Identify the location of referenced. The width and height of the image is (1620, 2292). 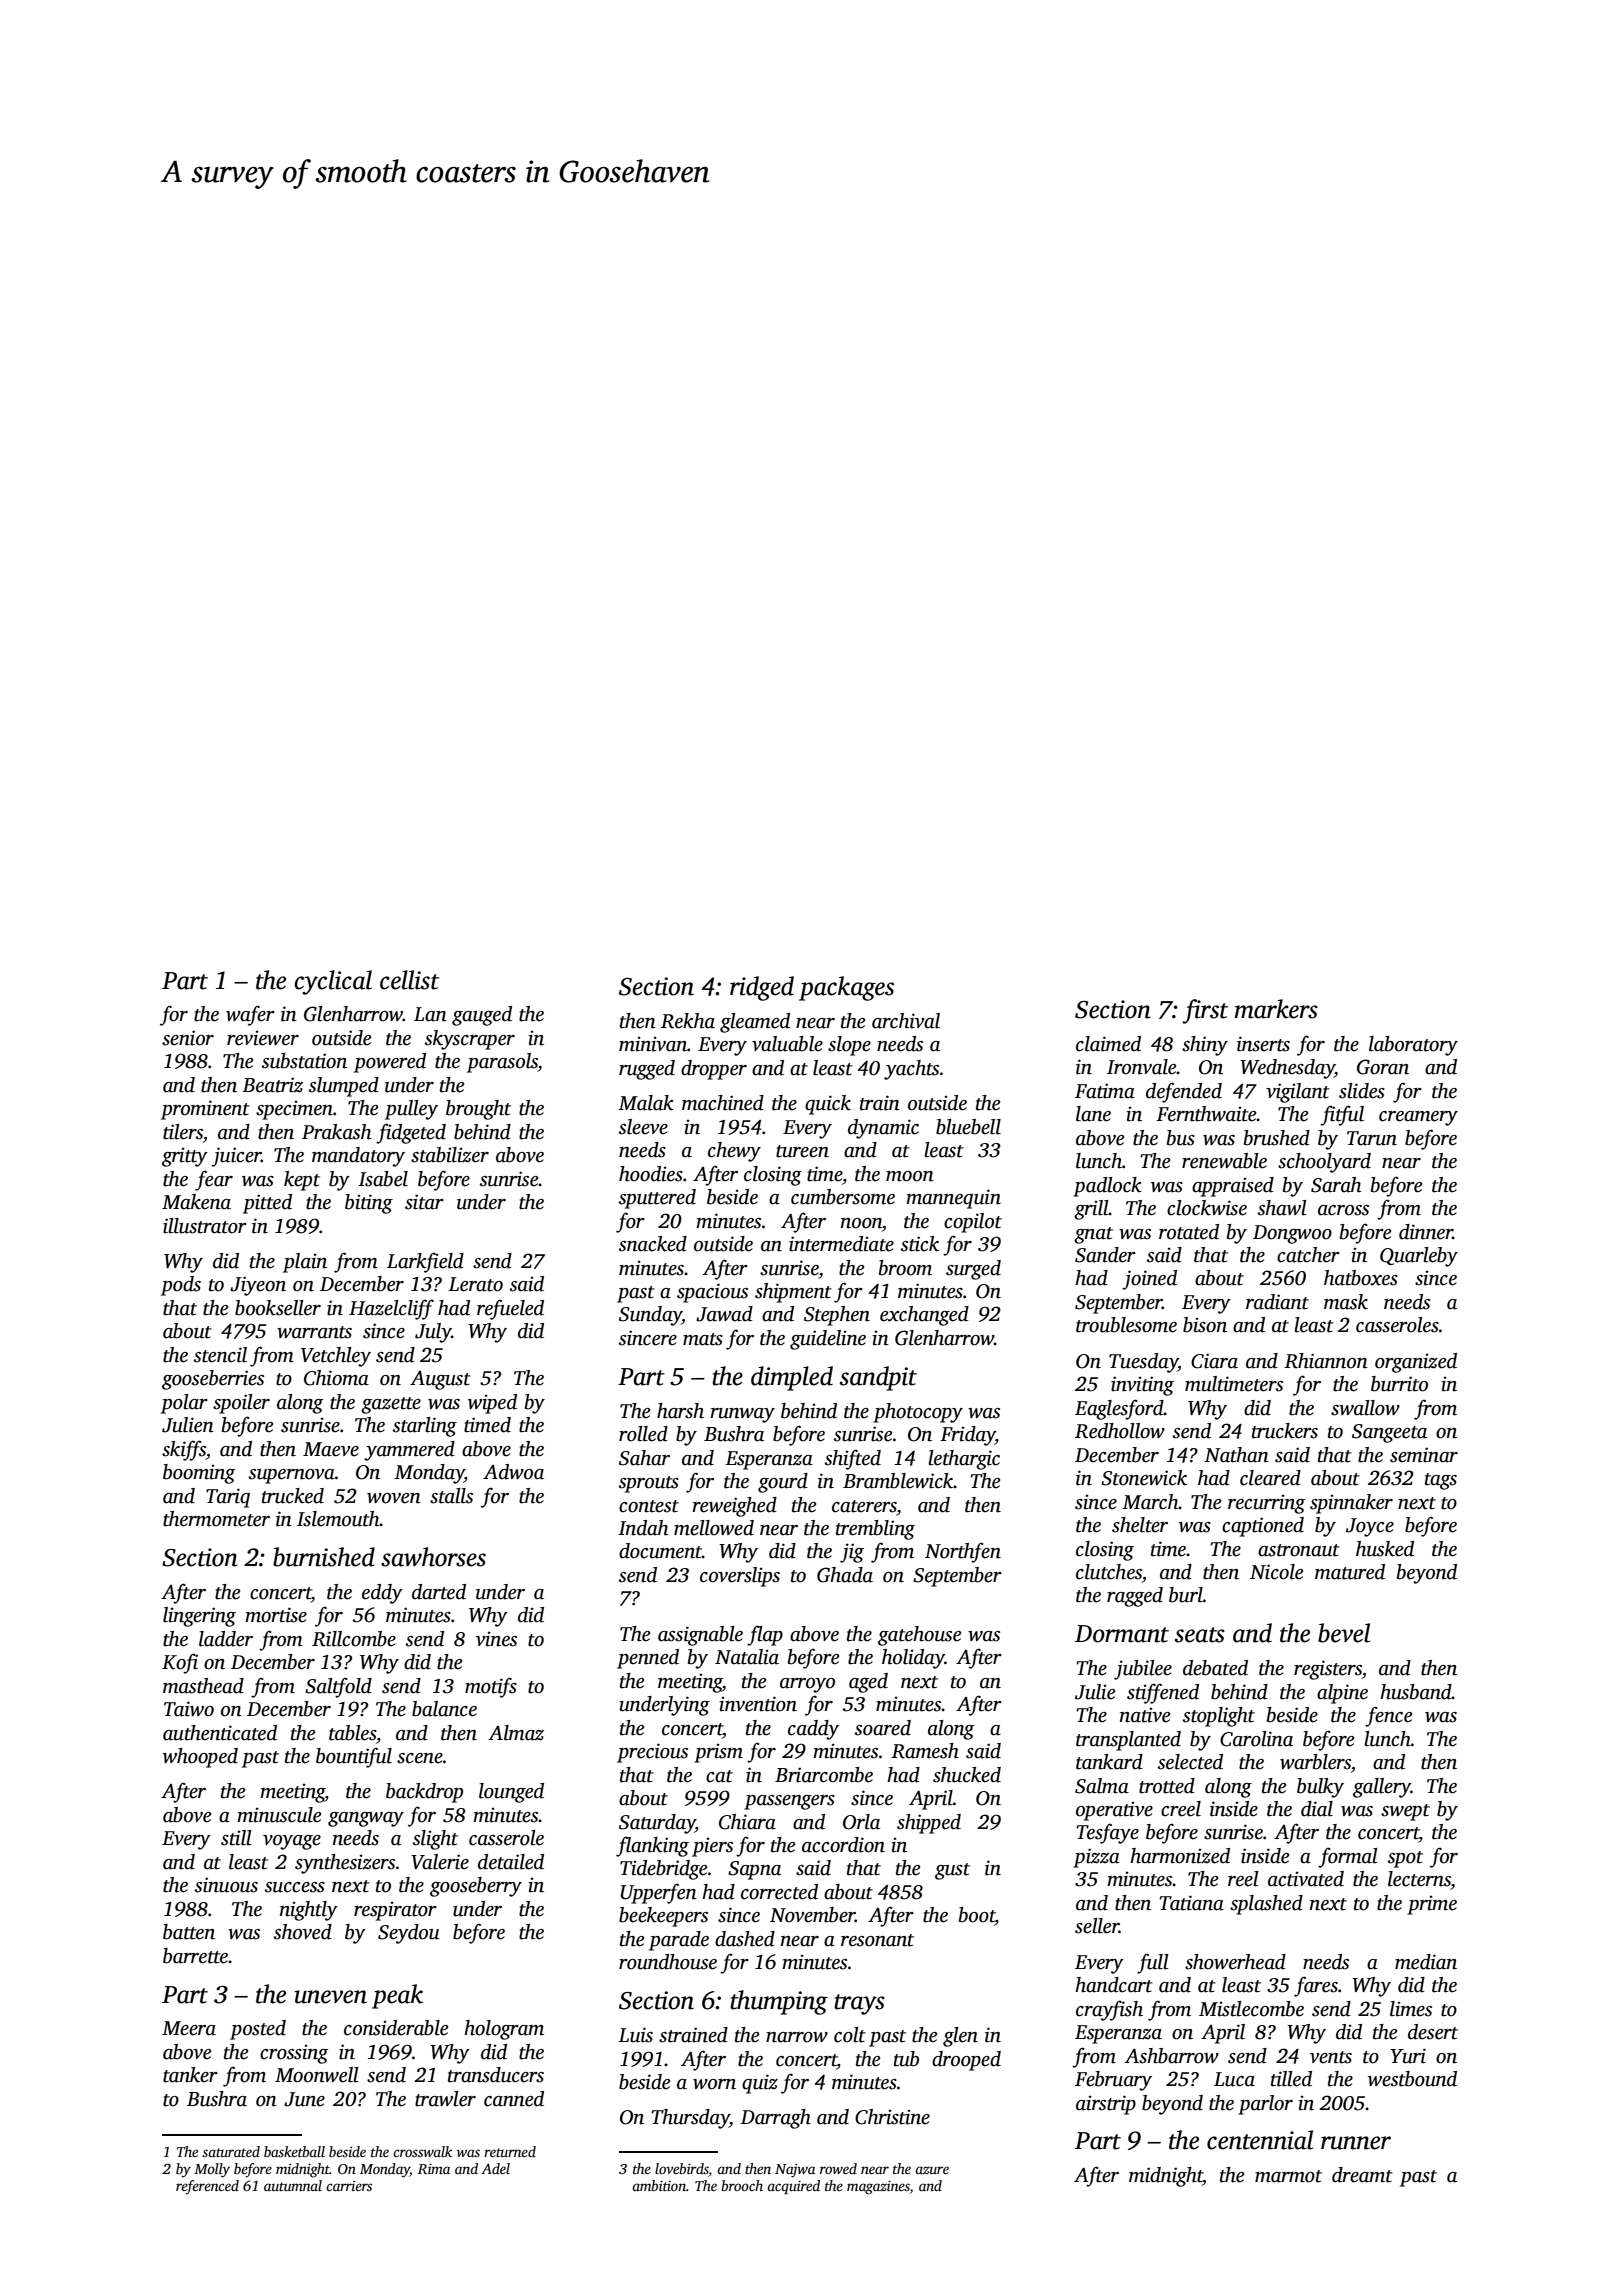
(207, 2187).
